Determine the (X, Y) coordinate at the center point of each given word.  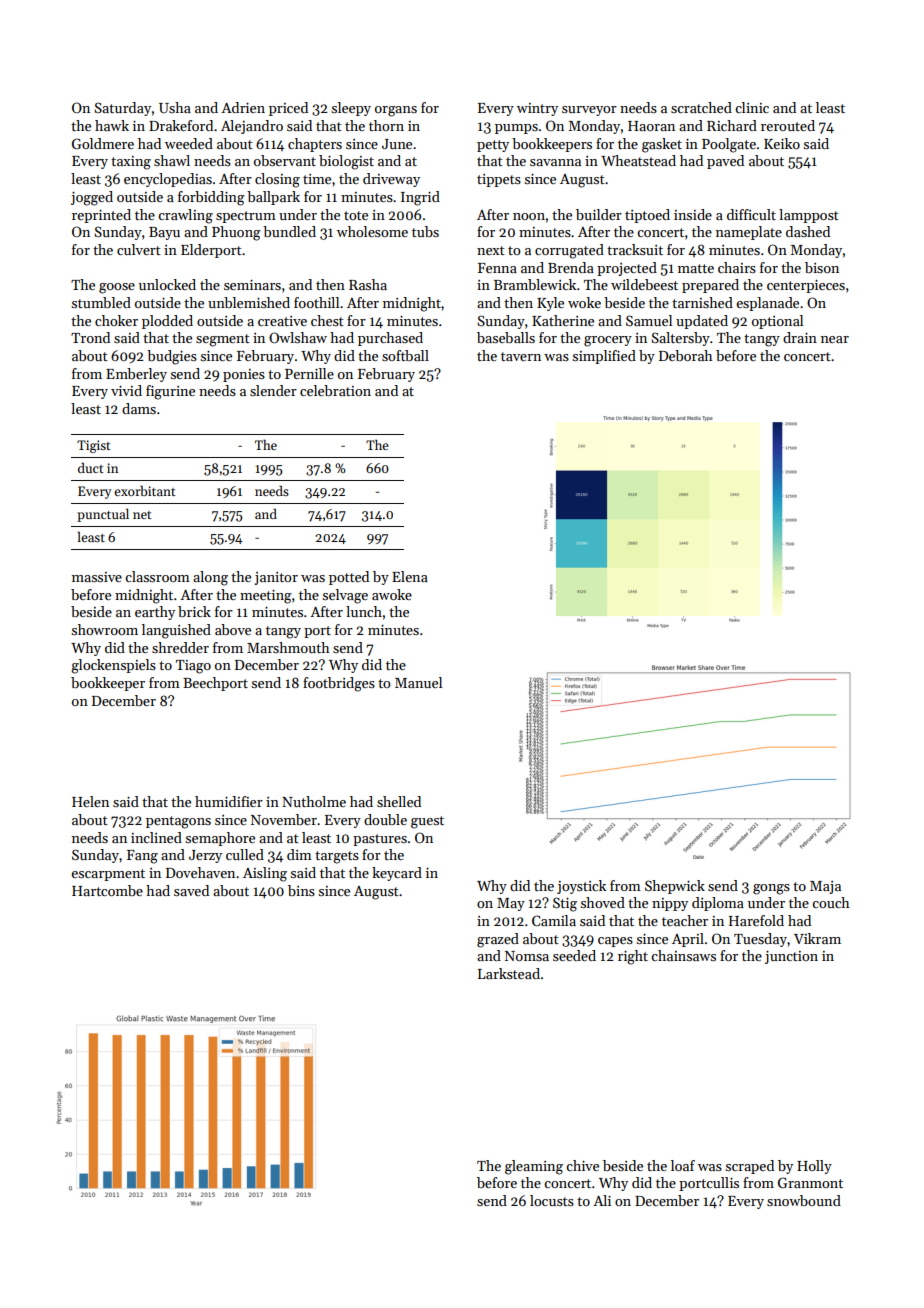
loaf (683, 1165)
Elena (410, 576)
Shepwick (675, 887)
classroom (157, 576)
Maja (825, 887)
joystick (581, 887)
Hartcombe (107, 890)
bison (822, 267)
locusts (552, 1200)
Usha (175, 107)
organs (396, 111)
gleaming (534, 1167)
